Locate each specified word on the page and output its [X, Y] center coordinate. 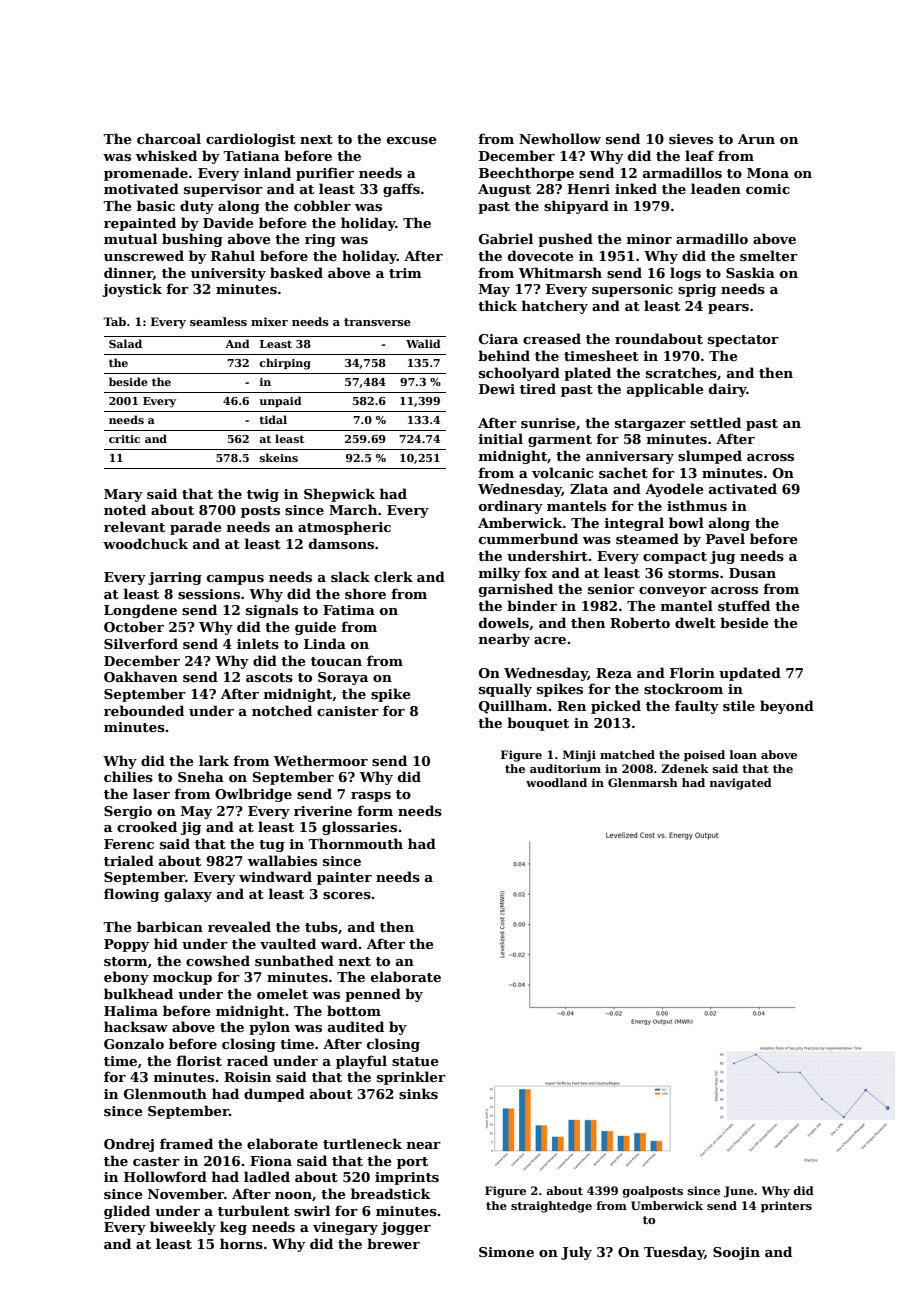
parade [196, 528]
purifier [325, 174]
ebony [126, 978]
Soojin [736, 1253]
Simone [506, 1252]
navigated [741, 784]
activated [743, 488]
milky [499, 574]
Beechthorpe [526, 174]
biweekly [183, 1228]
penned [373, 995]
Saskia [750, 272]
